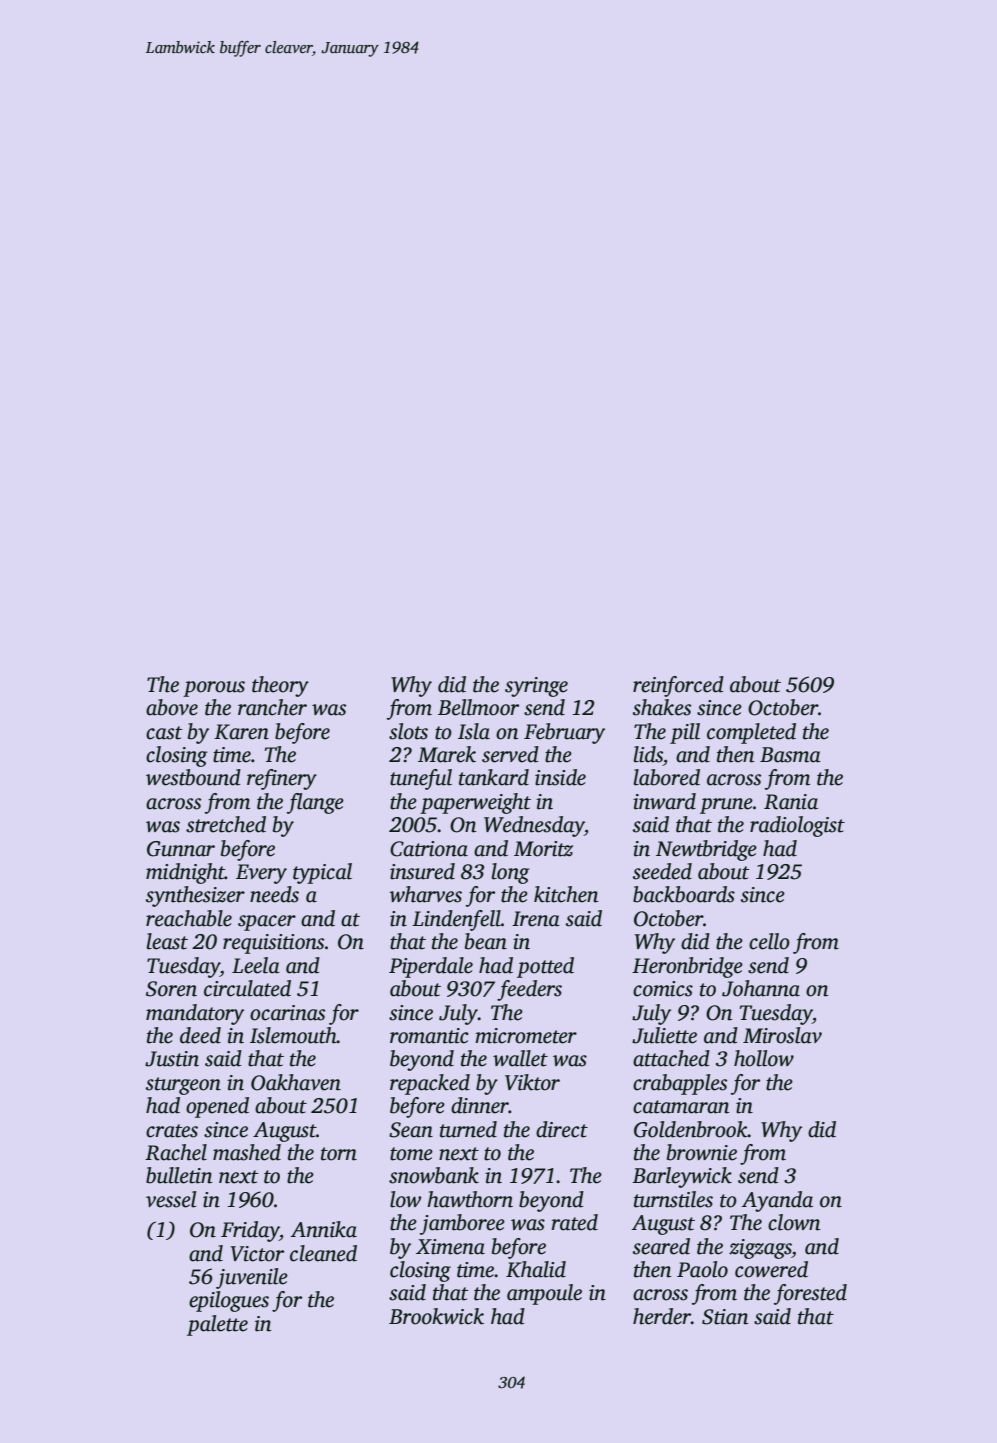  I want to click on flange, so click(315, 803).
